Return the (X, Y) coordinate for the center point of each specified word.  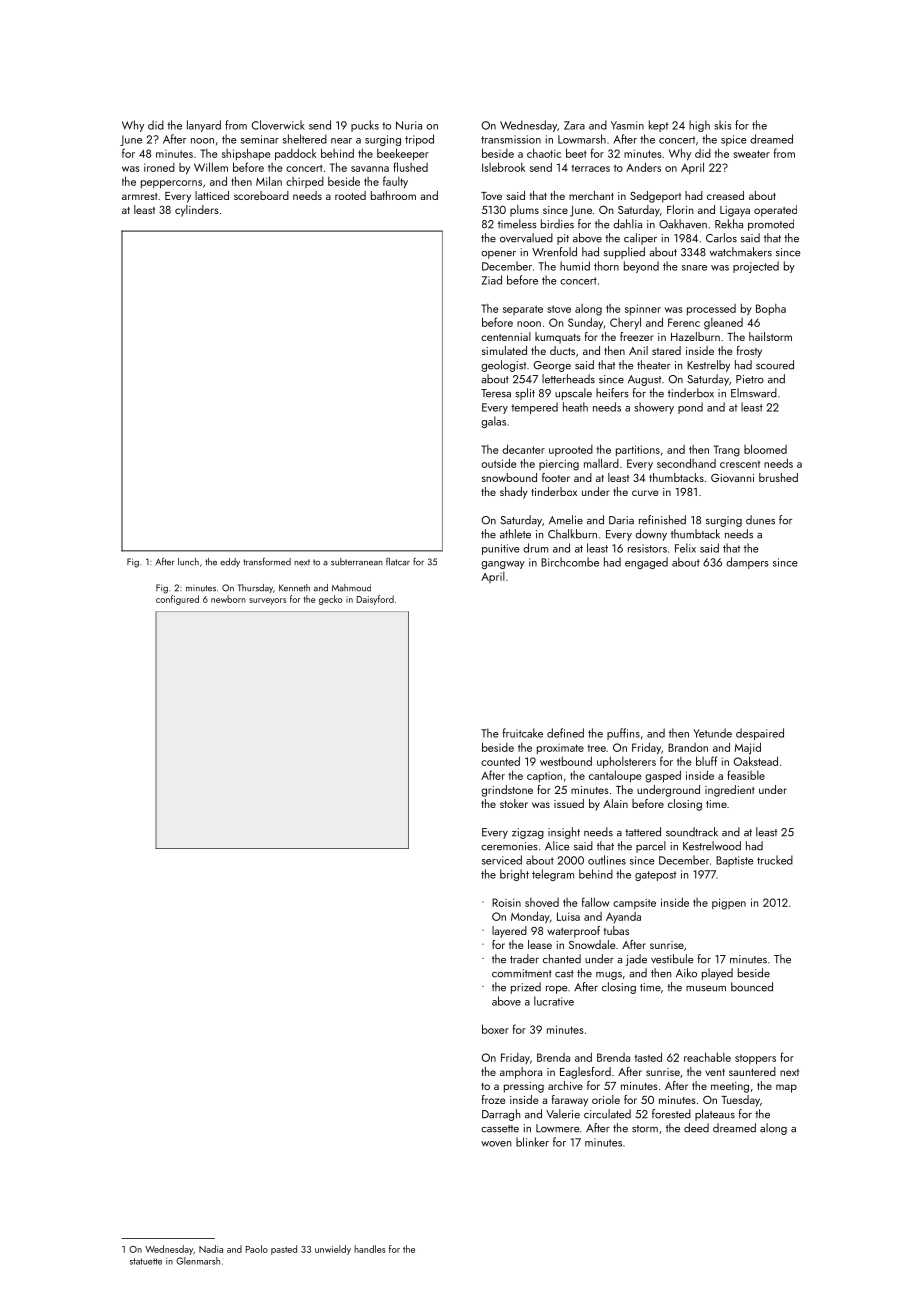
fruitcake (523, 733)
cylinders (197, 211)
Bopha (771, 309)
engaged (646, 563)
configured (177, 600)
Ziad (492, 280)
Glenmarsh (198, 1261)
